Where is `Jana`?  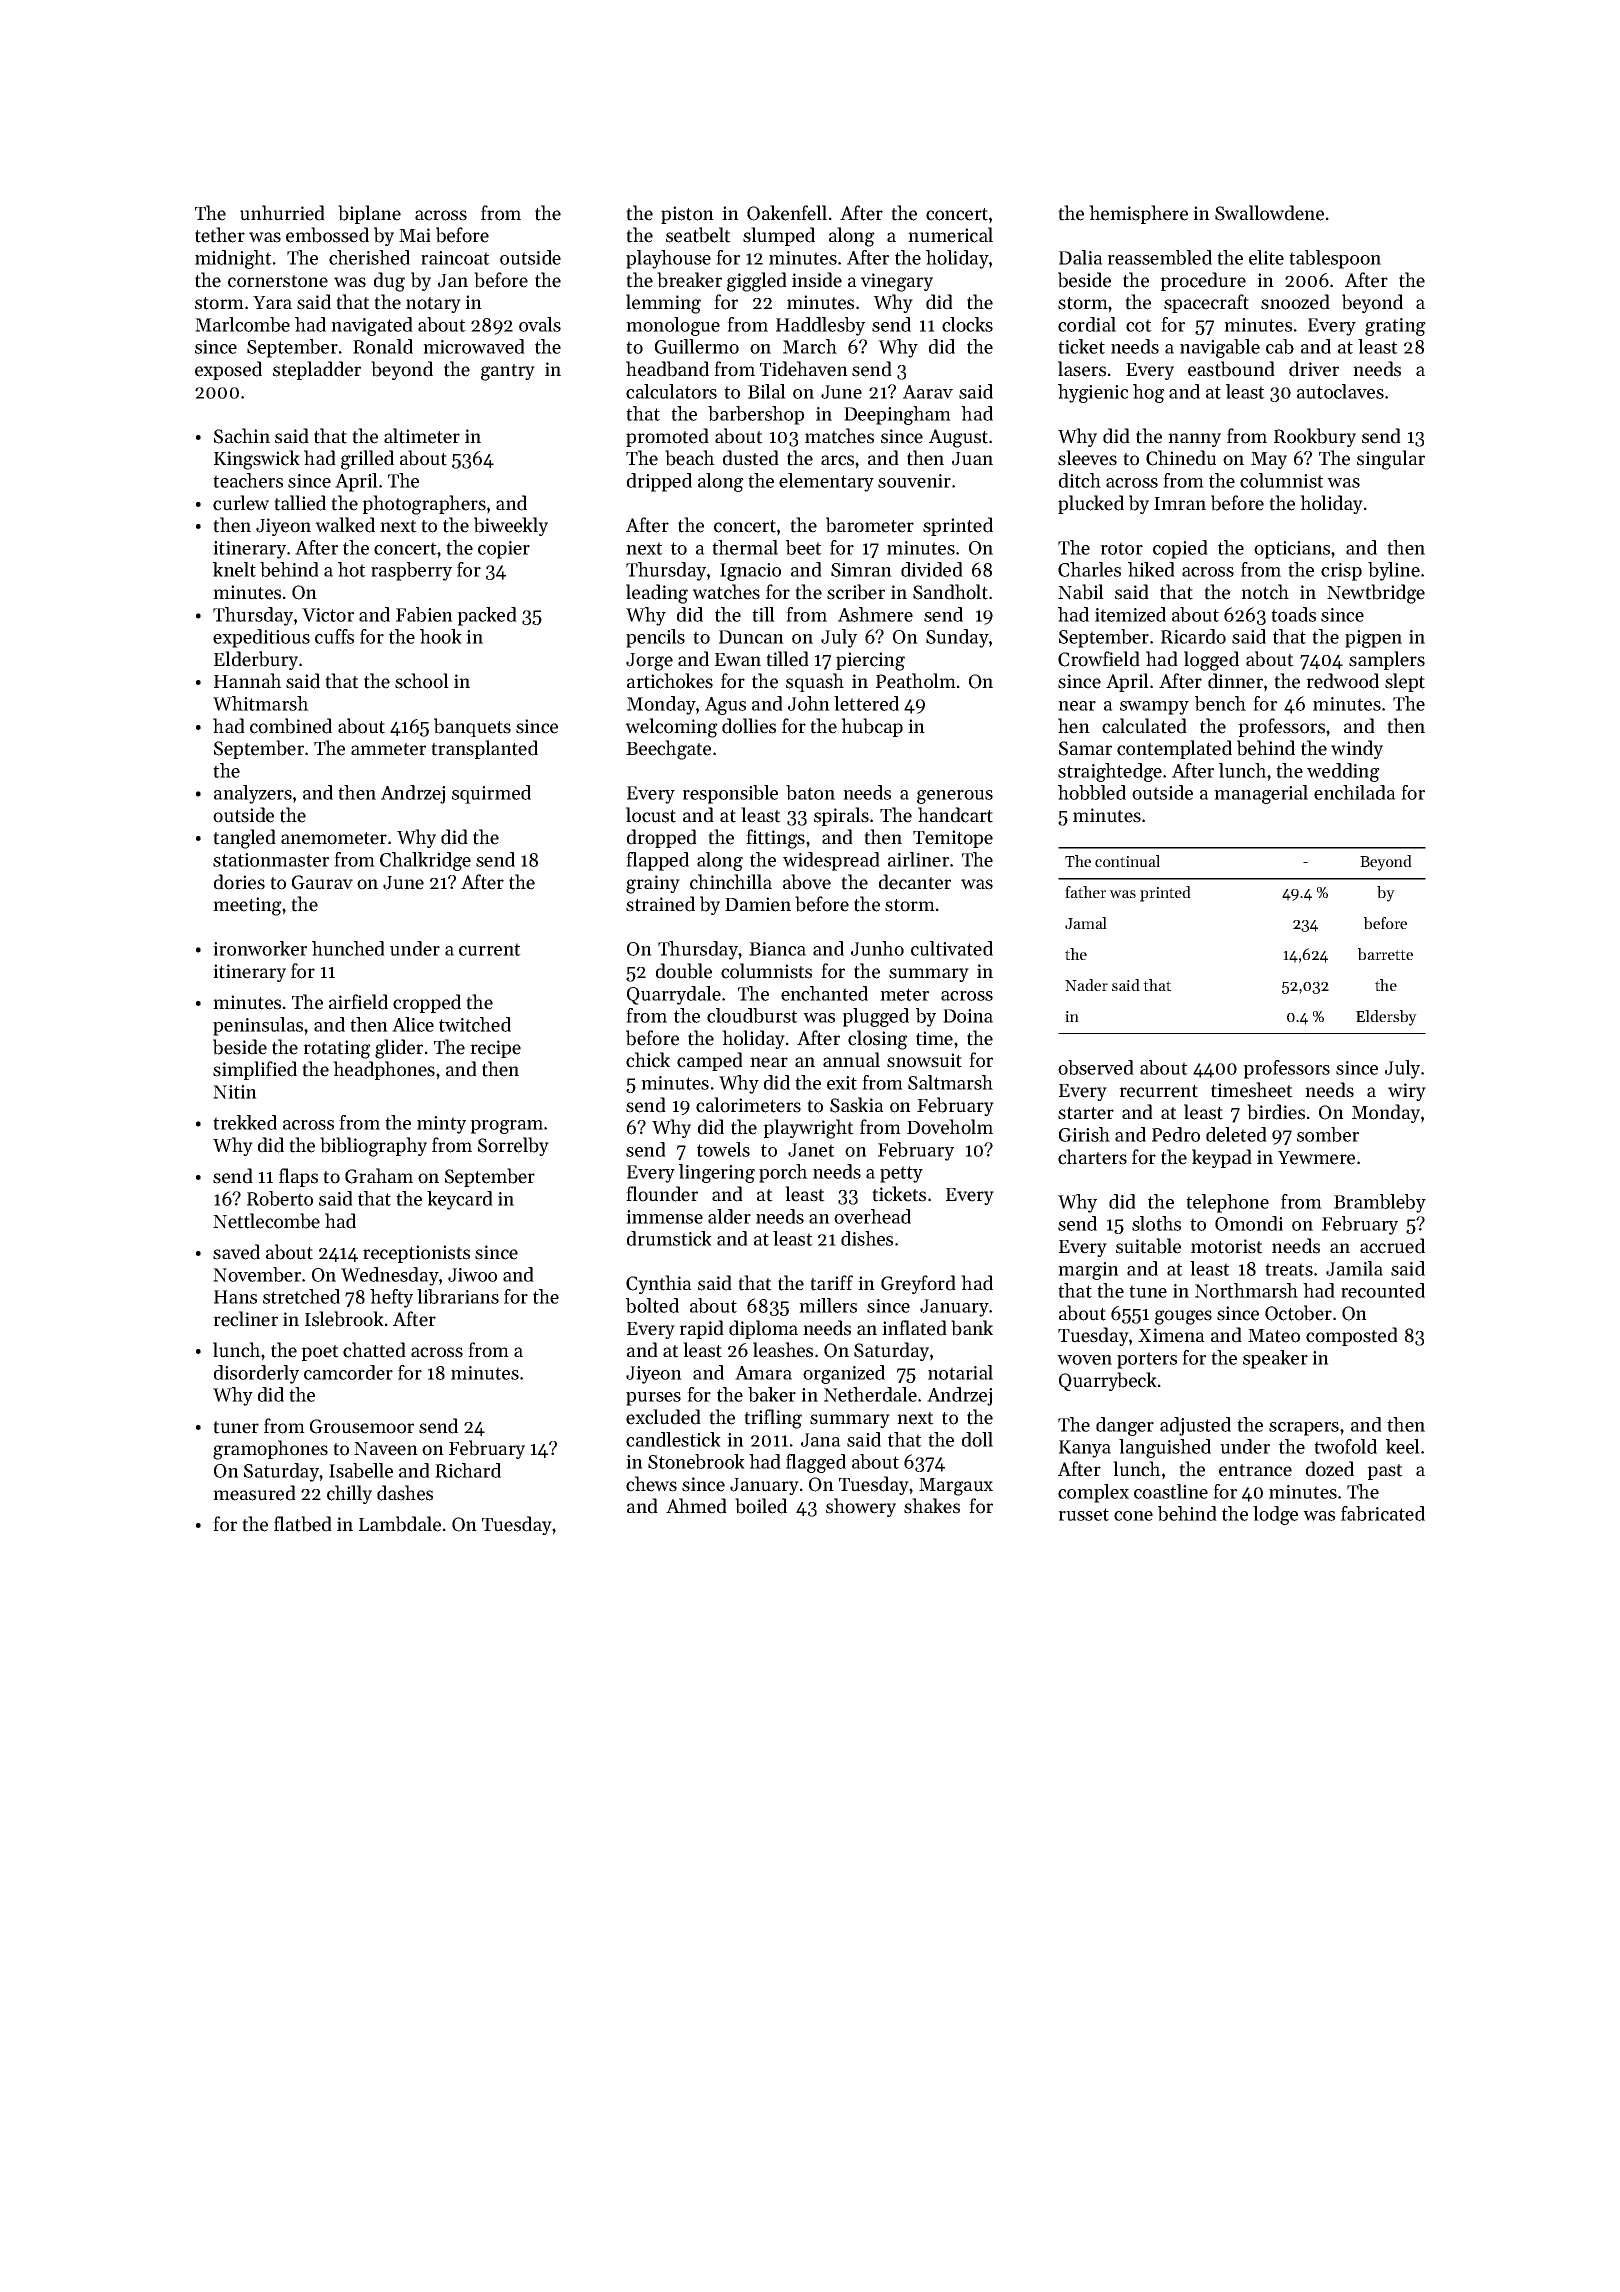 Jana is located at coordinates (821, 1440).
